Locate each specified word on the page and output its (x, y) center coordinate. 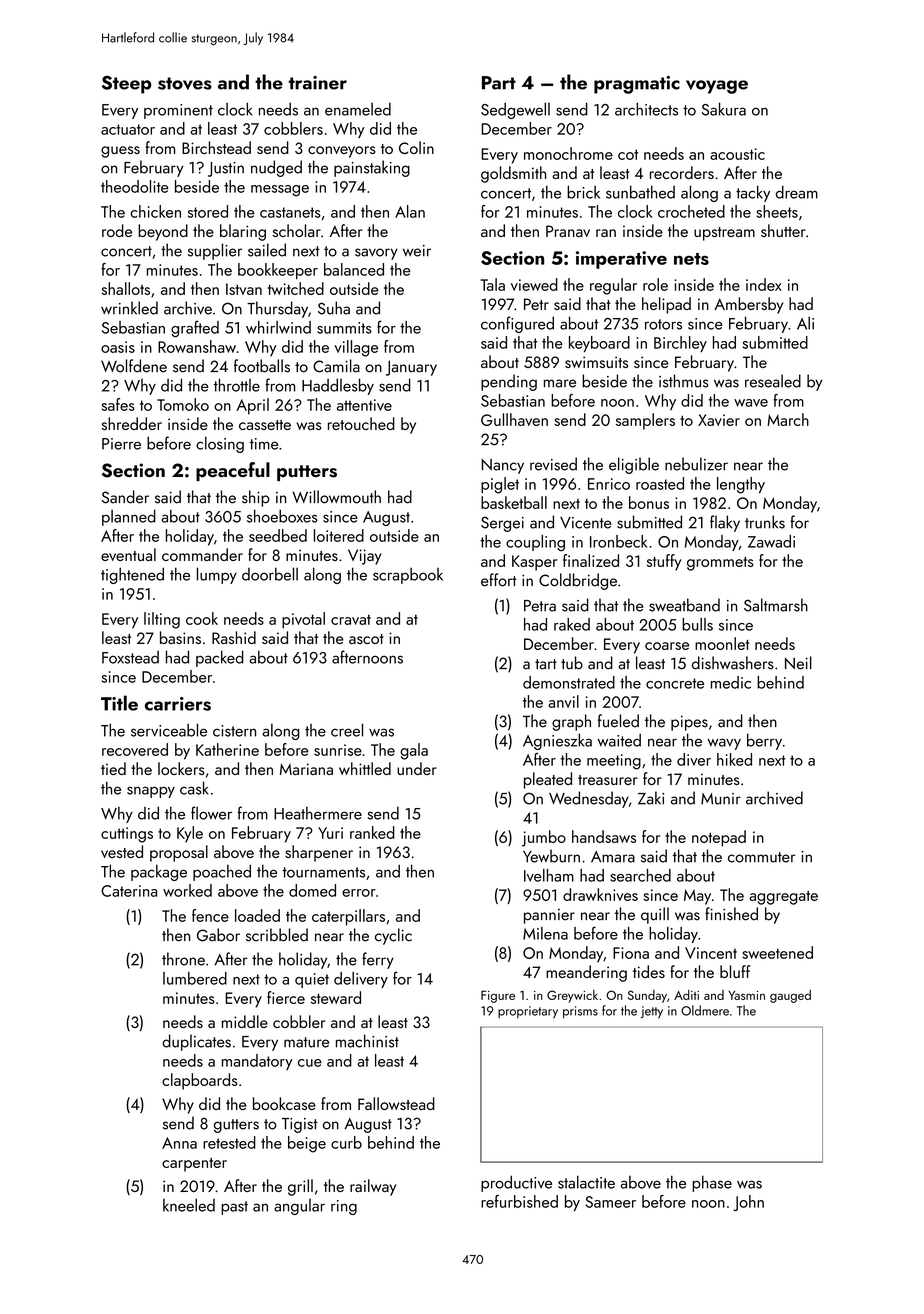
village (356, 348)
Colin (416, 147)
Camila (336, 366)
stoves (185, 83)
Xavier (719, 420)
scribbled (277, 935)
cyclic (393, 936)
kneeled (189, 1205)
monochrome (568, 153)
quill (655, 915)
